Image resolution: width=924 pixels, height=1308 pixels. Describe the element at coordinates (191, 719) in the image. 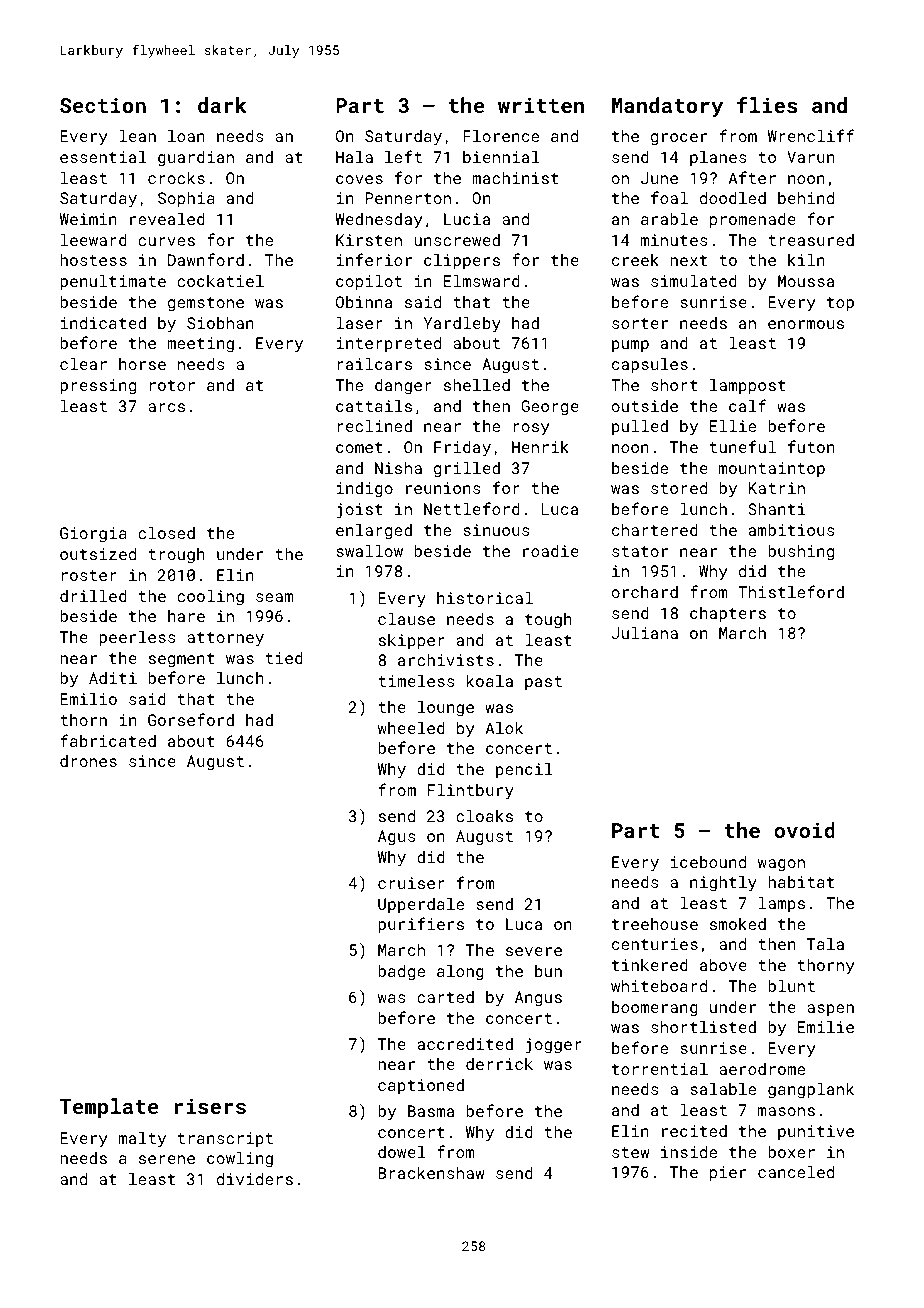

I see `Gorseford` at that location.
